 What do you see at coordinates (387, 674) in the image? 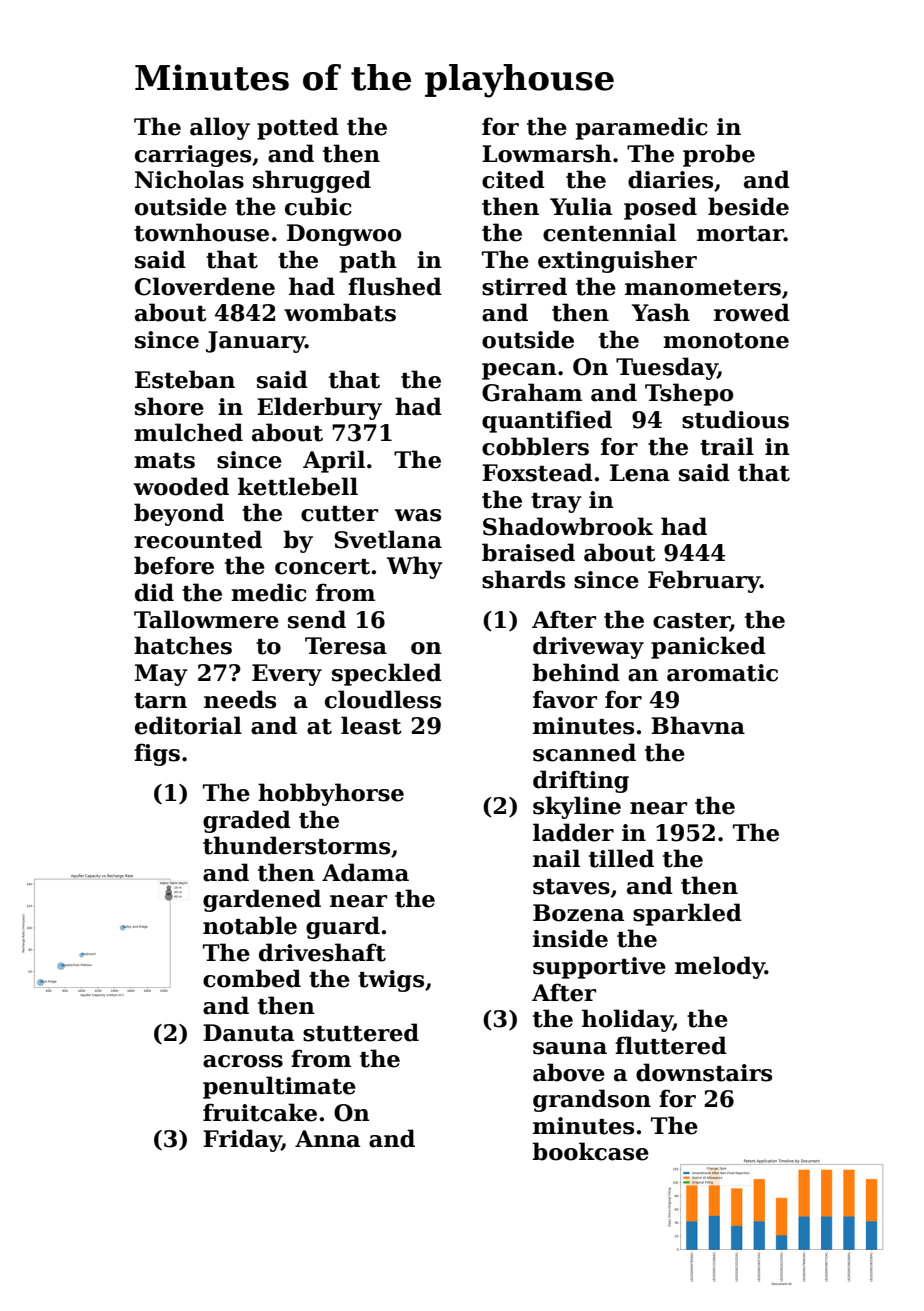
I see `speckled` at bounding box center [387, 674].
